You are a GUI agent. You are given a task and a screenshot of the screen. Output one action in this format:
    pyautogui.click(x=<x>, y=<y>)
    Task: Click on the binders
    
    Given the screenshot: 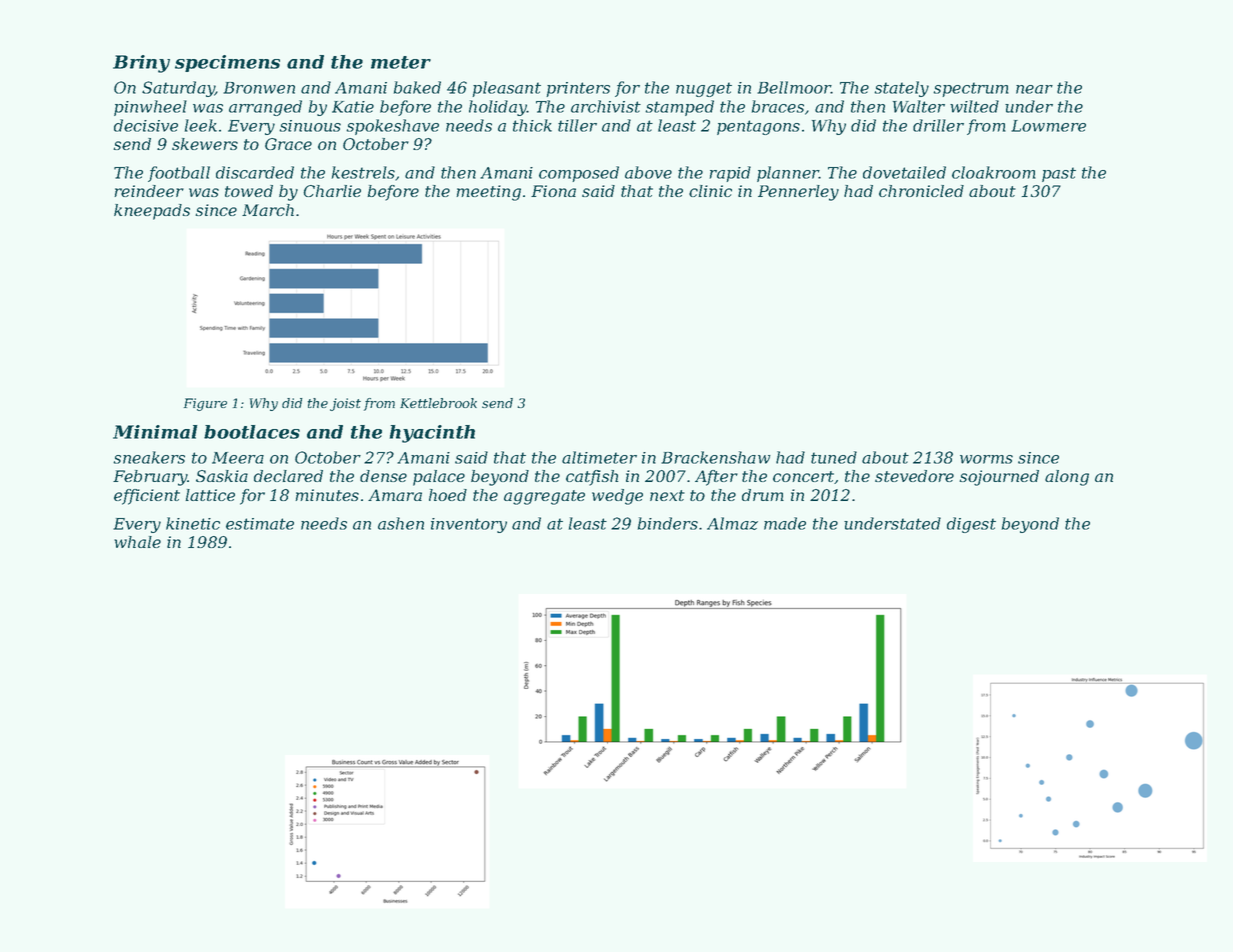 What is the action you would take?
    pyautogui.click(x=668, y=523)
